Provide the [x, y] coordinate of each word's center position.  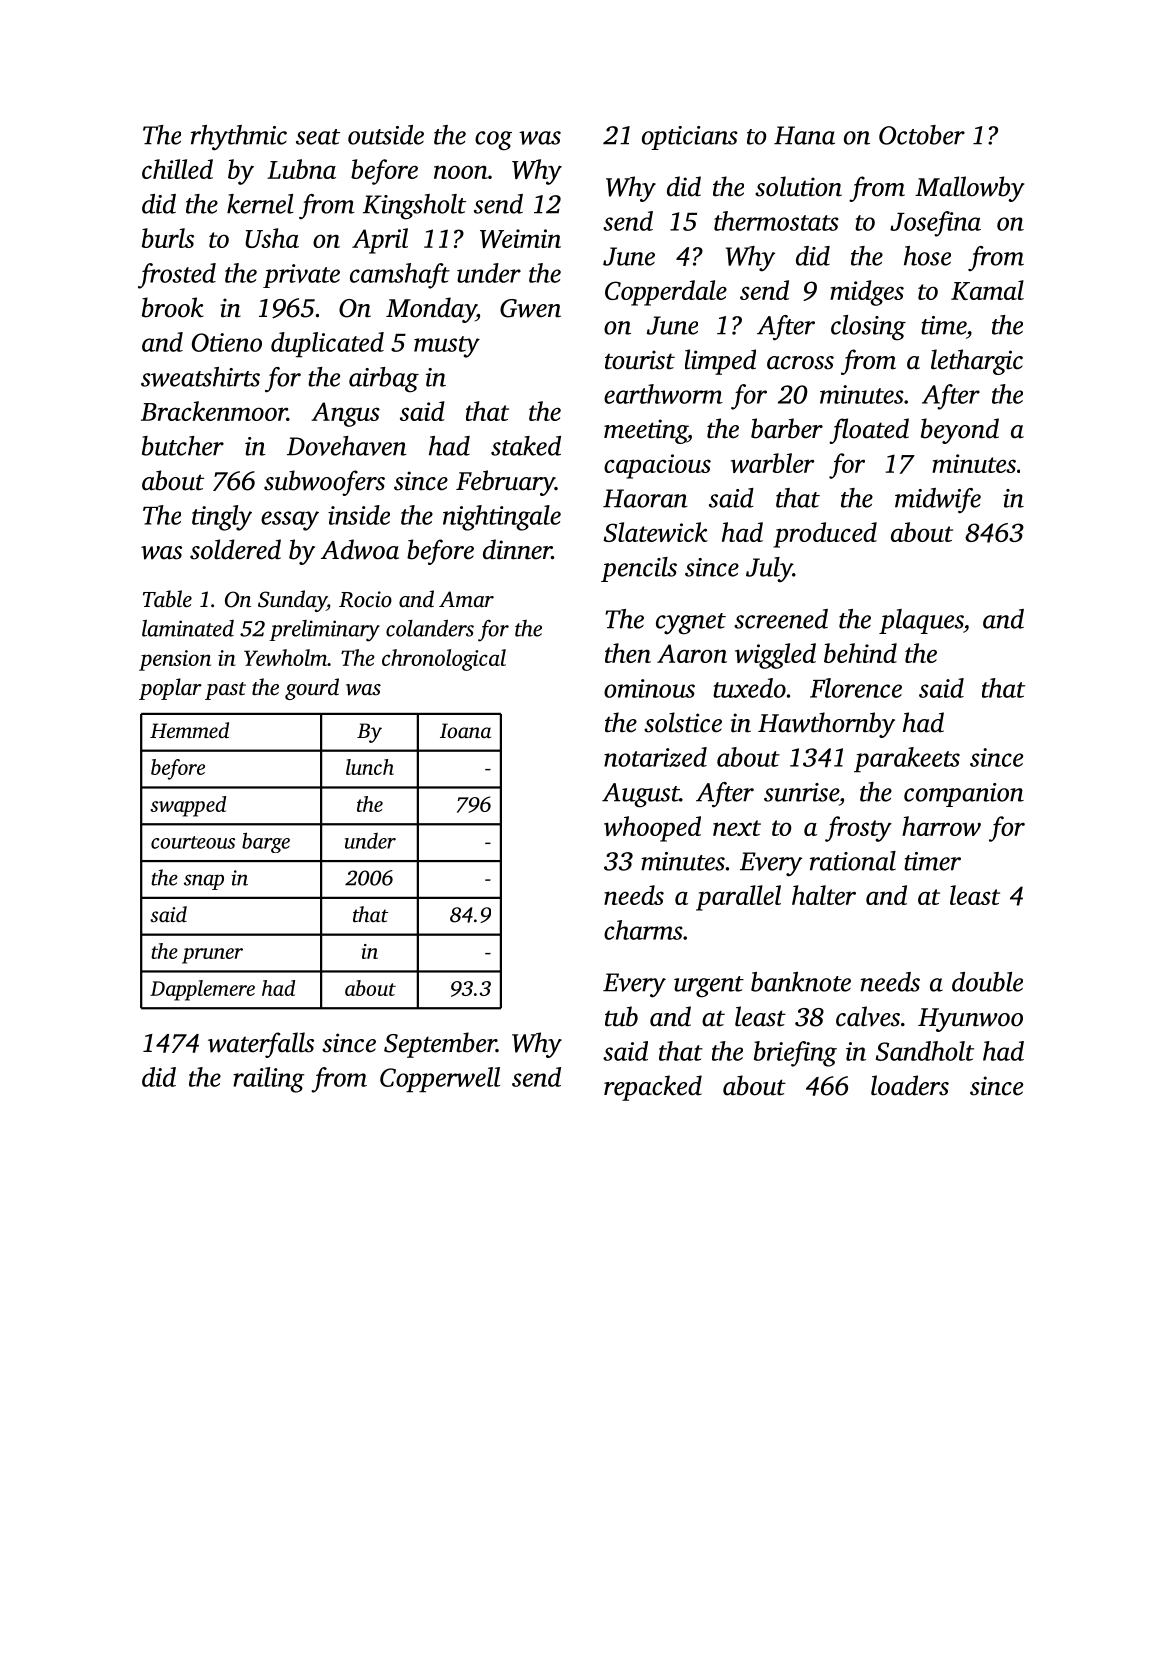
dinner [517, 549]
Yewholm [285, 657]
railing [268, 1080]
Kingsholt [414, 207]
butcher [183, 446]
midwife [938, 501]
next [737, 828]
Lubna [301, 169]
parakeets [907, 760]
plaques [921, 621]
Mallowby [970, 189]
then [628, 653]
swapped [188, 806]
